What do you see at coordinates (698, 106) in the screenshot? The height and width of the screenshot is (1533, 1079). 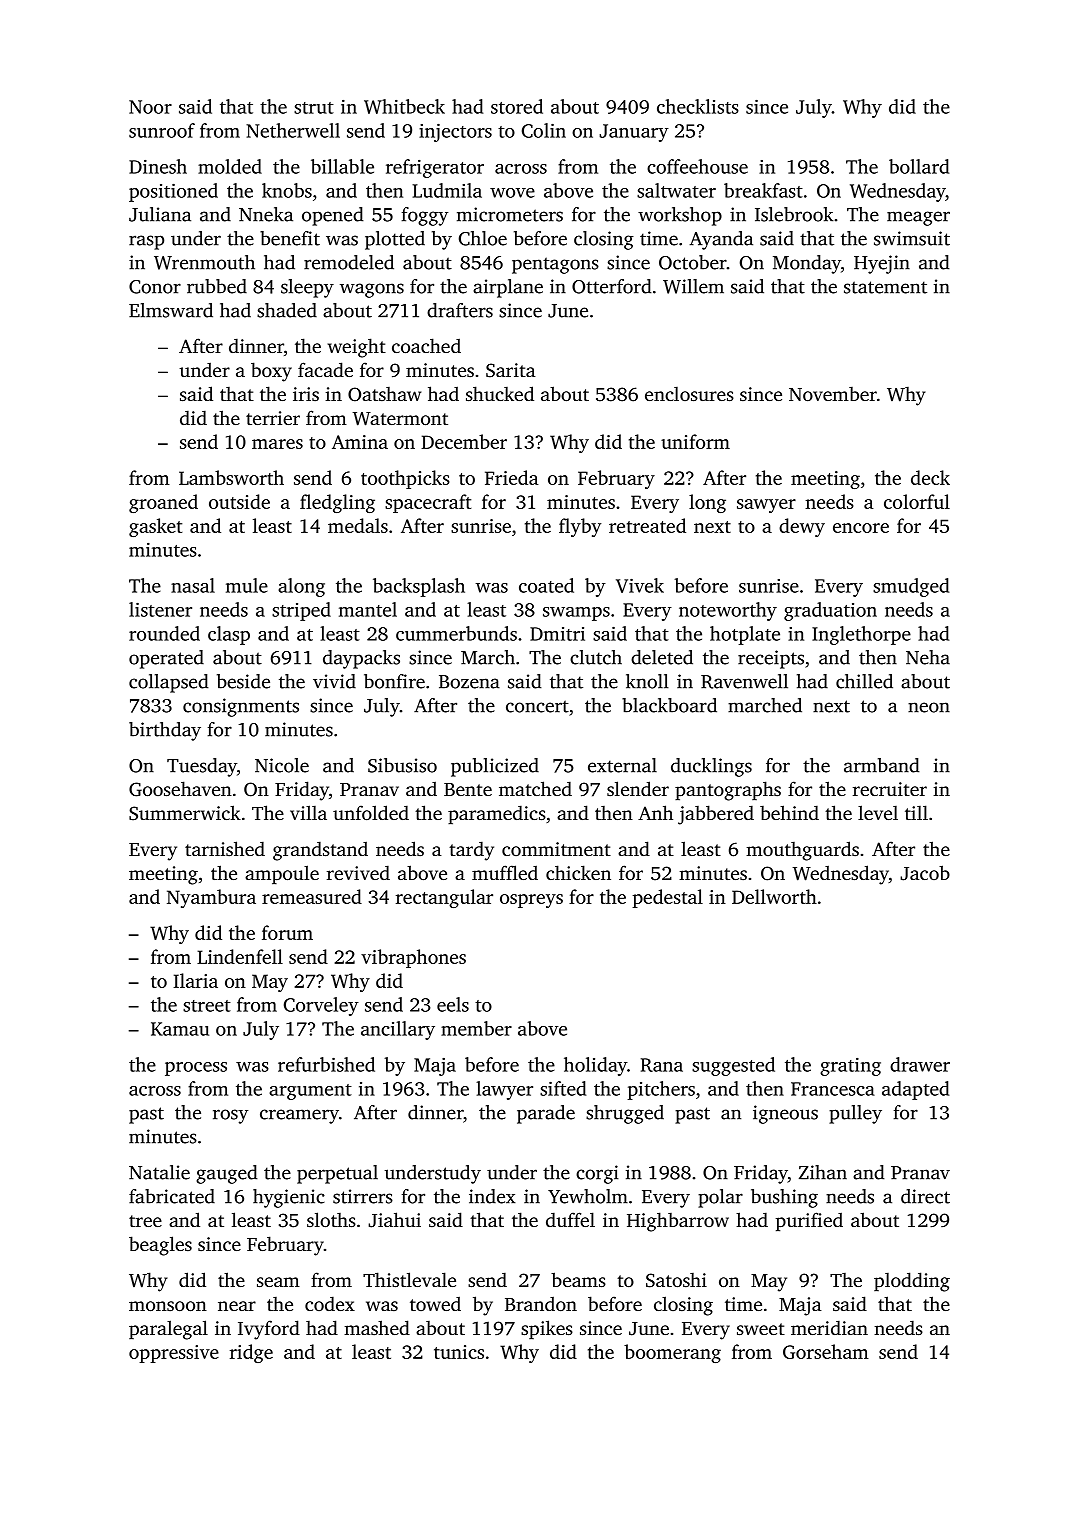 I see `checklists` at bounding box center [698, 106].
